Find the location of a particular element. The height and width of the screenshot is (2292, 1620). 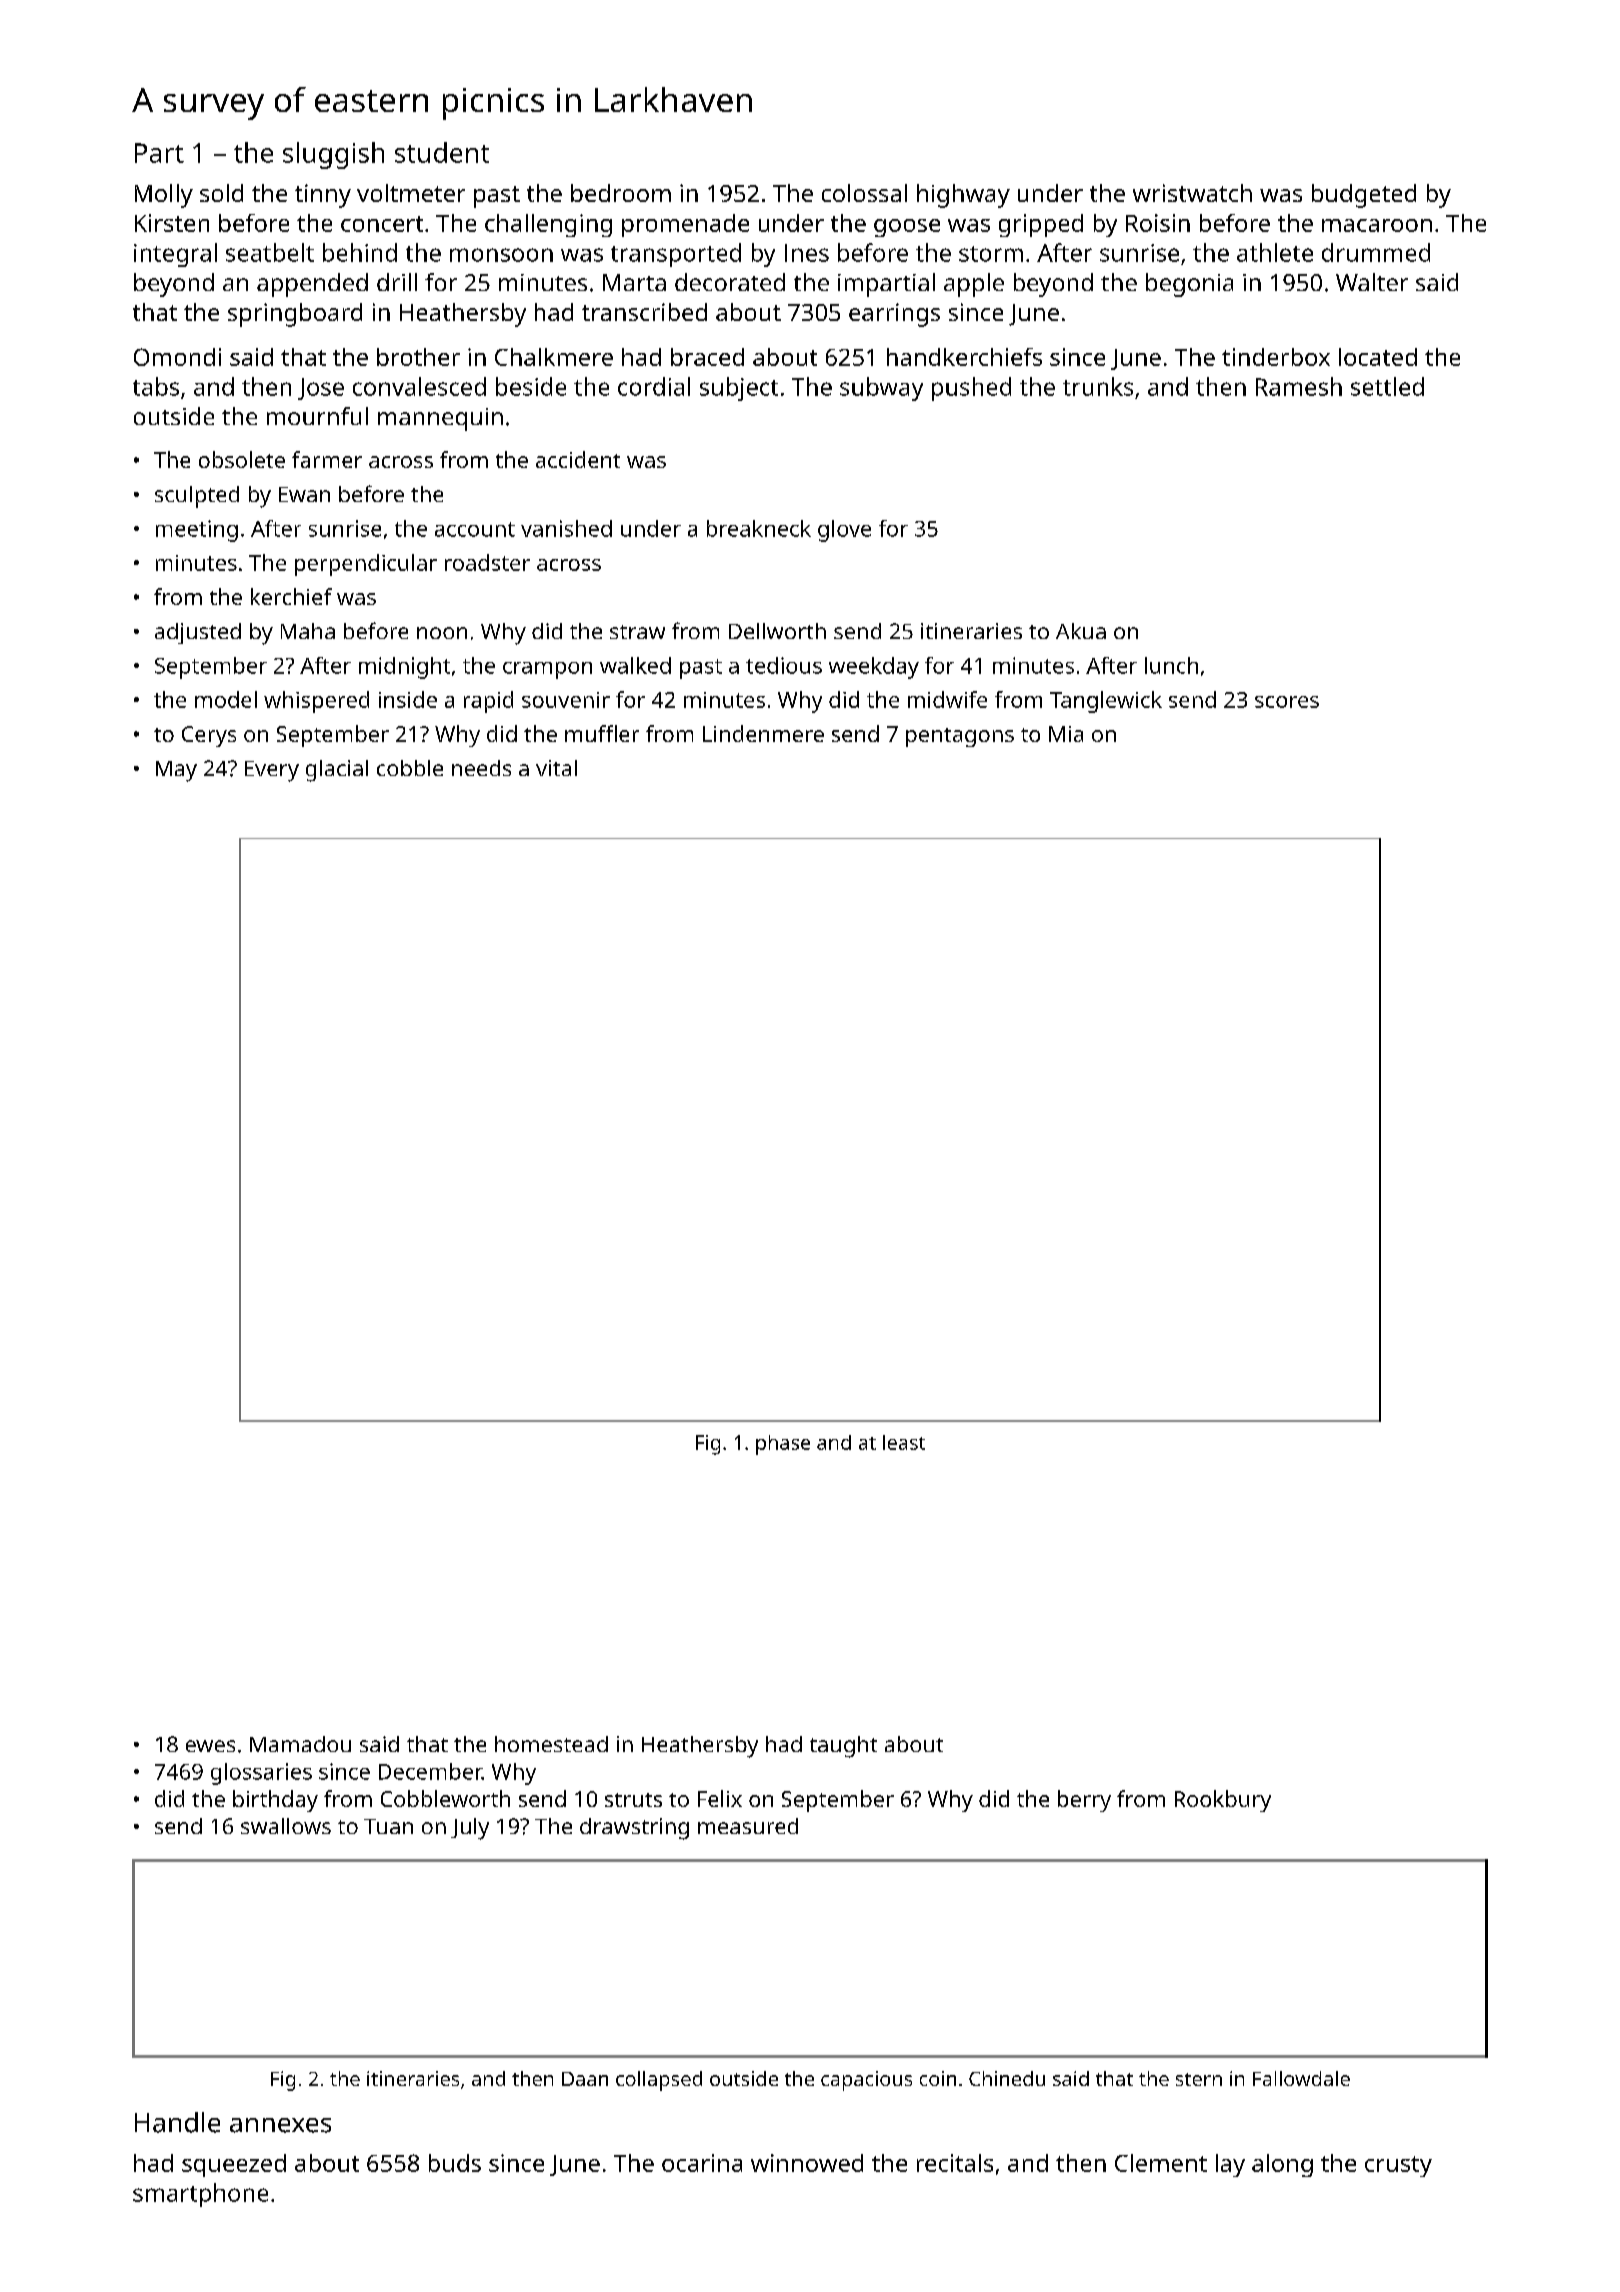

adjusted is located at coordinates (198, 633).
